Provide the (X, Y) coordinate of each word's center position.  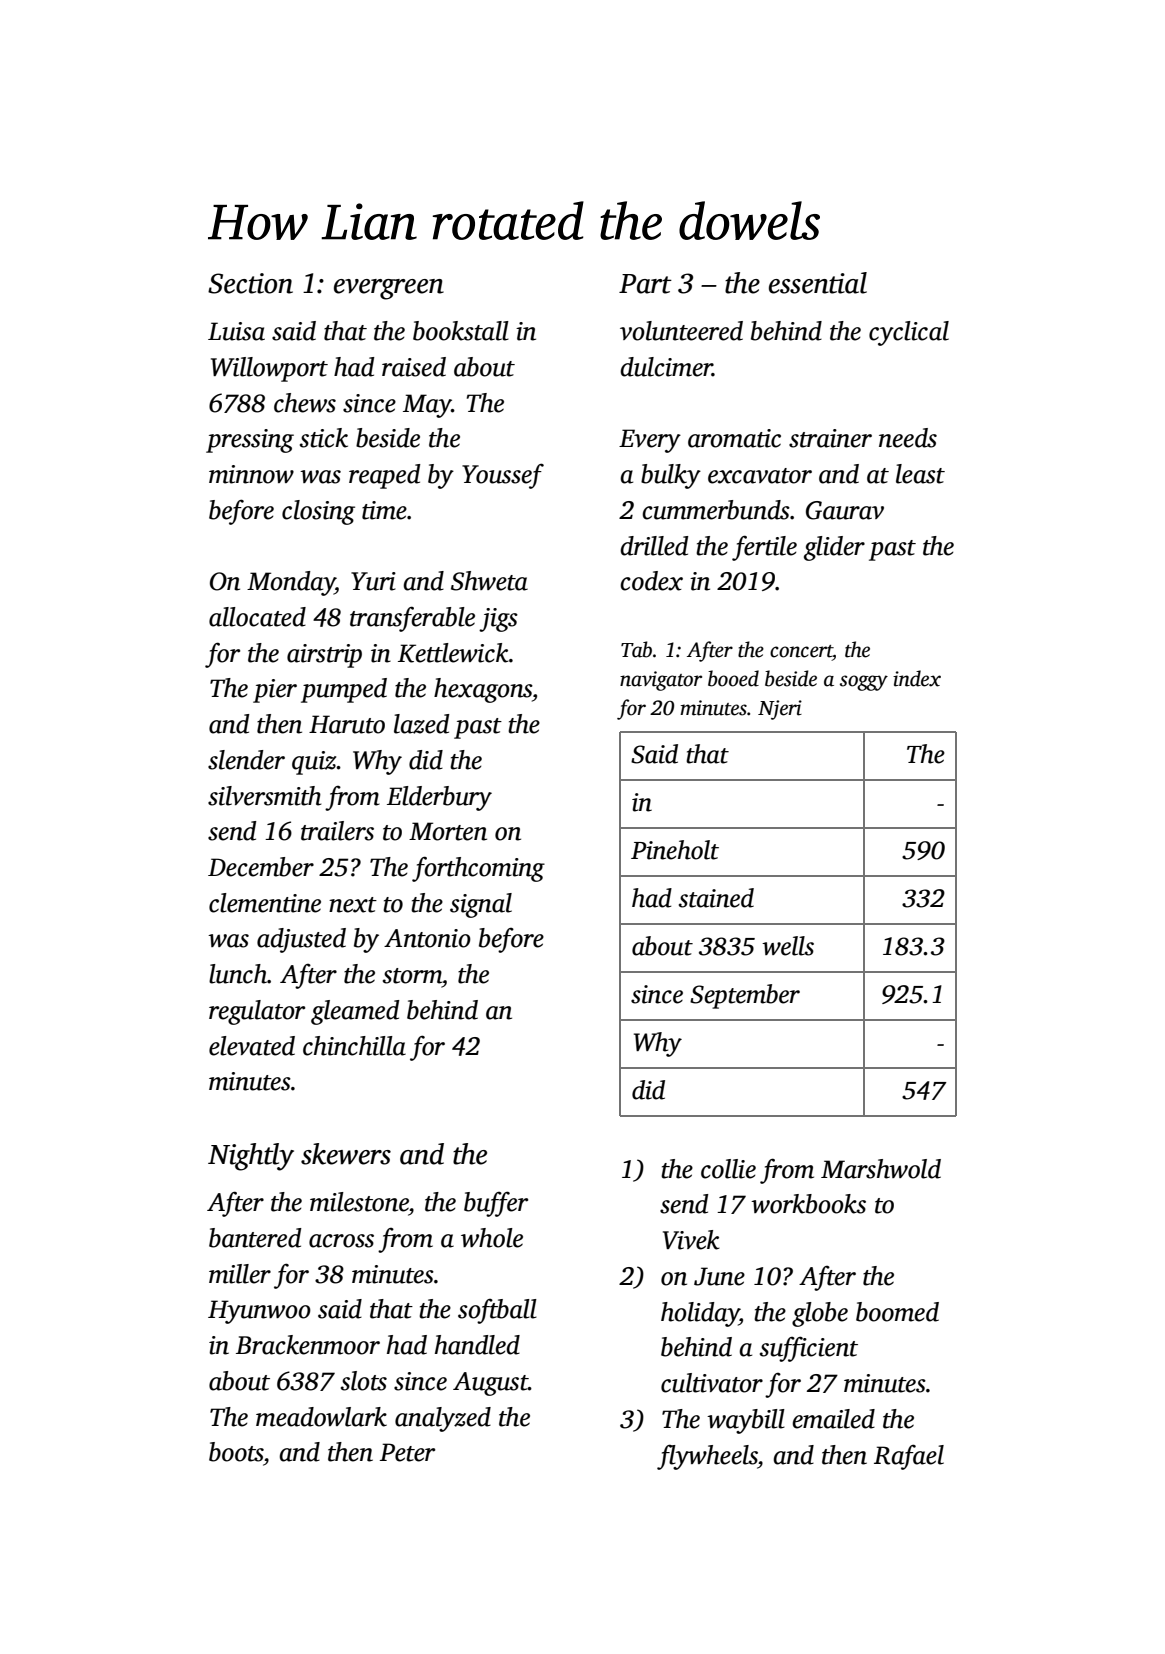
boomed (897, 1312)
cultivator (712, 1383)
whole (492, 1238)
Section (250, 283)
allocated (257, 617)
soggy (864, 683)
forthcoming (478, 869)
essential (818, 283)
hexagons (483, 690)
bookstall (461, 331)
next (353, 905)
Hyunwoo (259, 1312)
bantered (255, 1238)
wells (788, 946)
